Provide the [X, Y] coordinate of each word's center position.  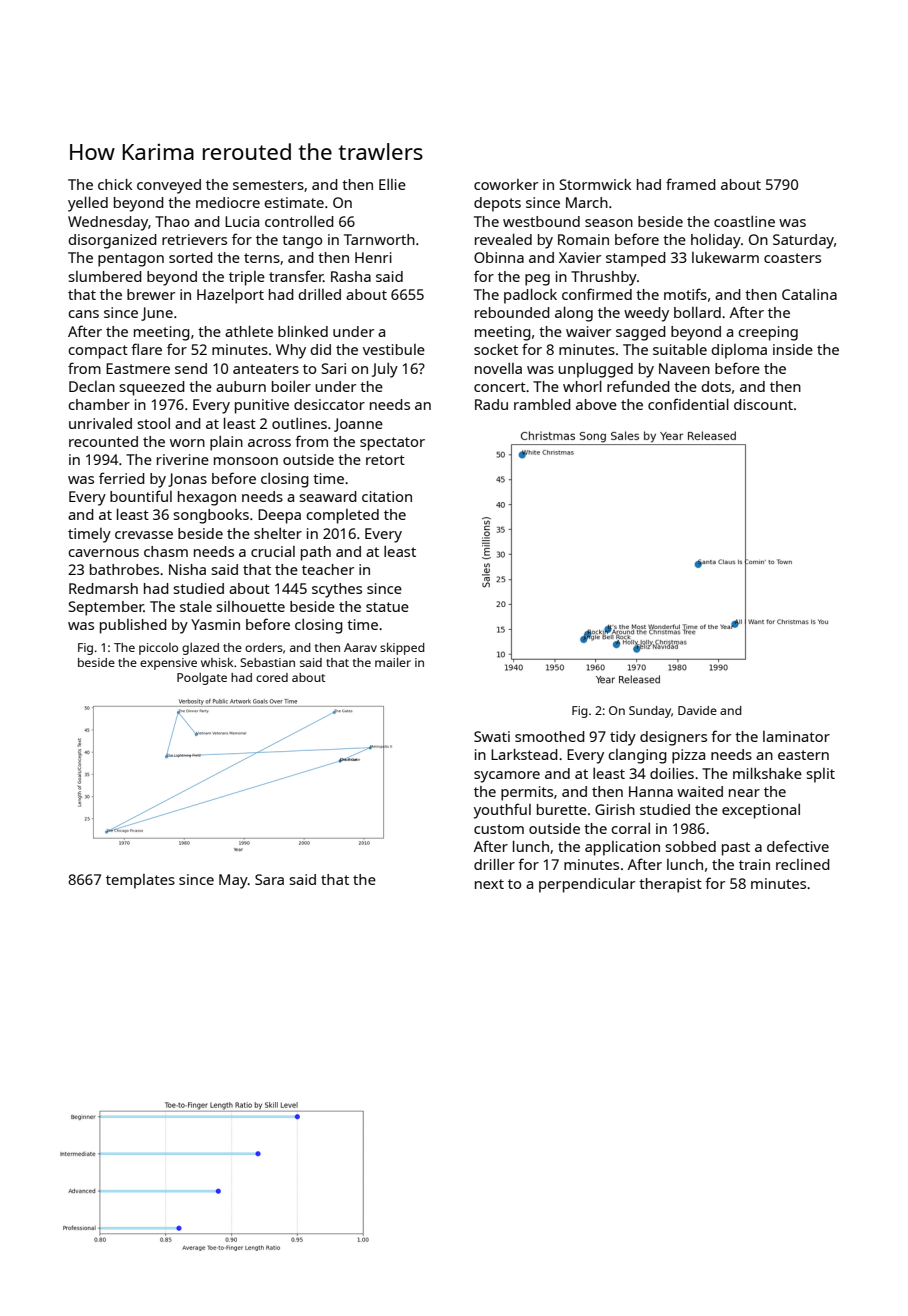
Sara [269, 879]
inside [793, 349]
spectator [392, 444]
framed [691, 184]
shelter [278, 533]
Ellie [392, 184]
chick [115, 184]
